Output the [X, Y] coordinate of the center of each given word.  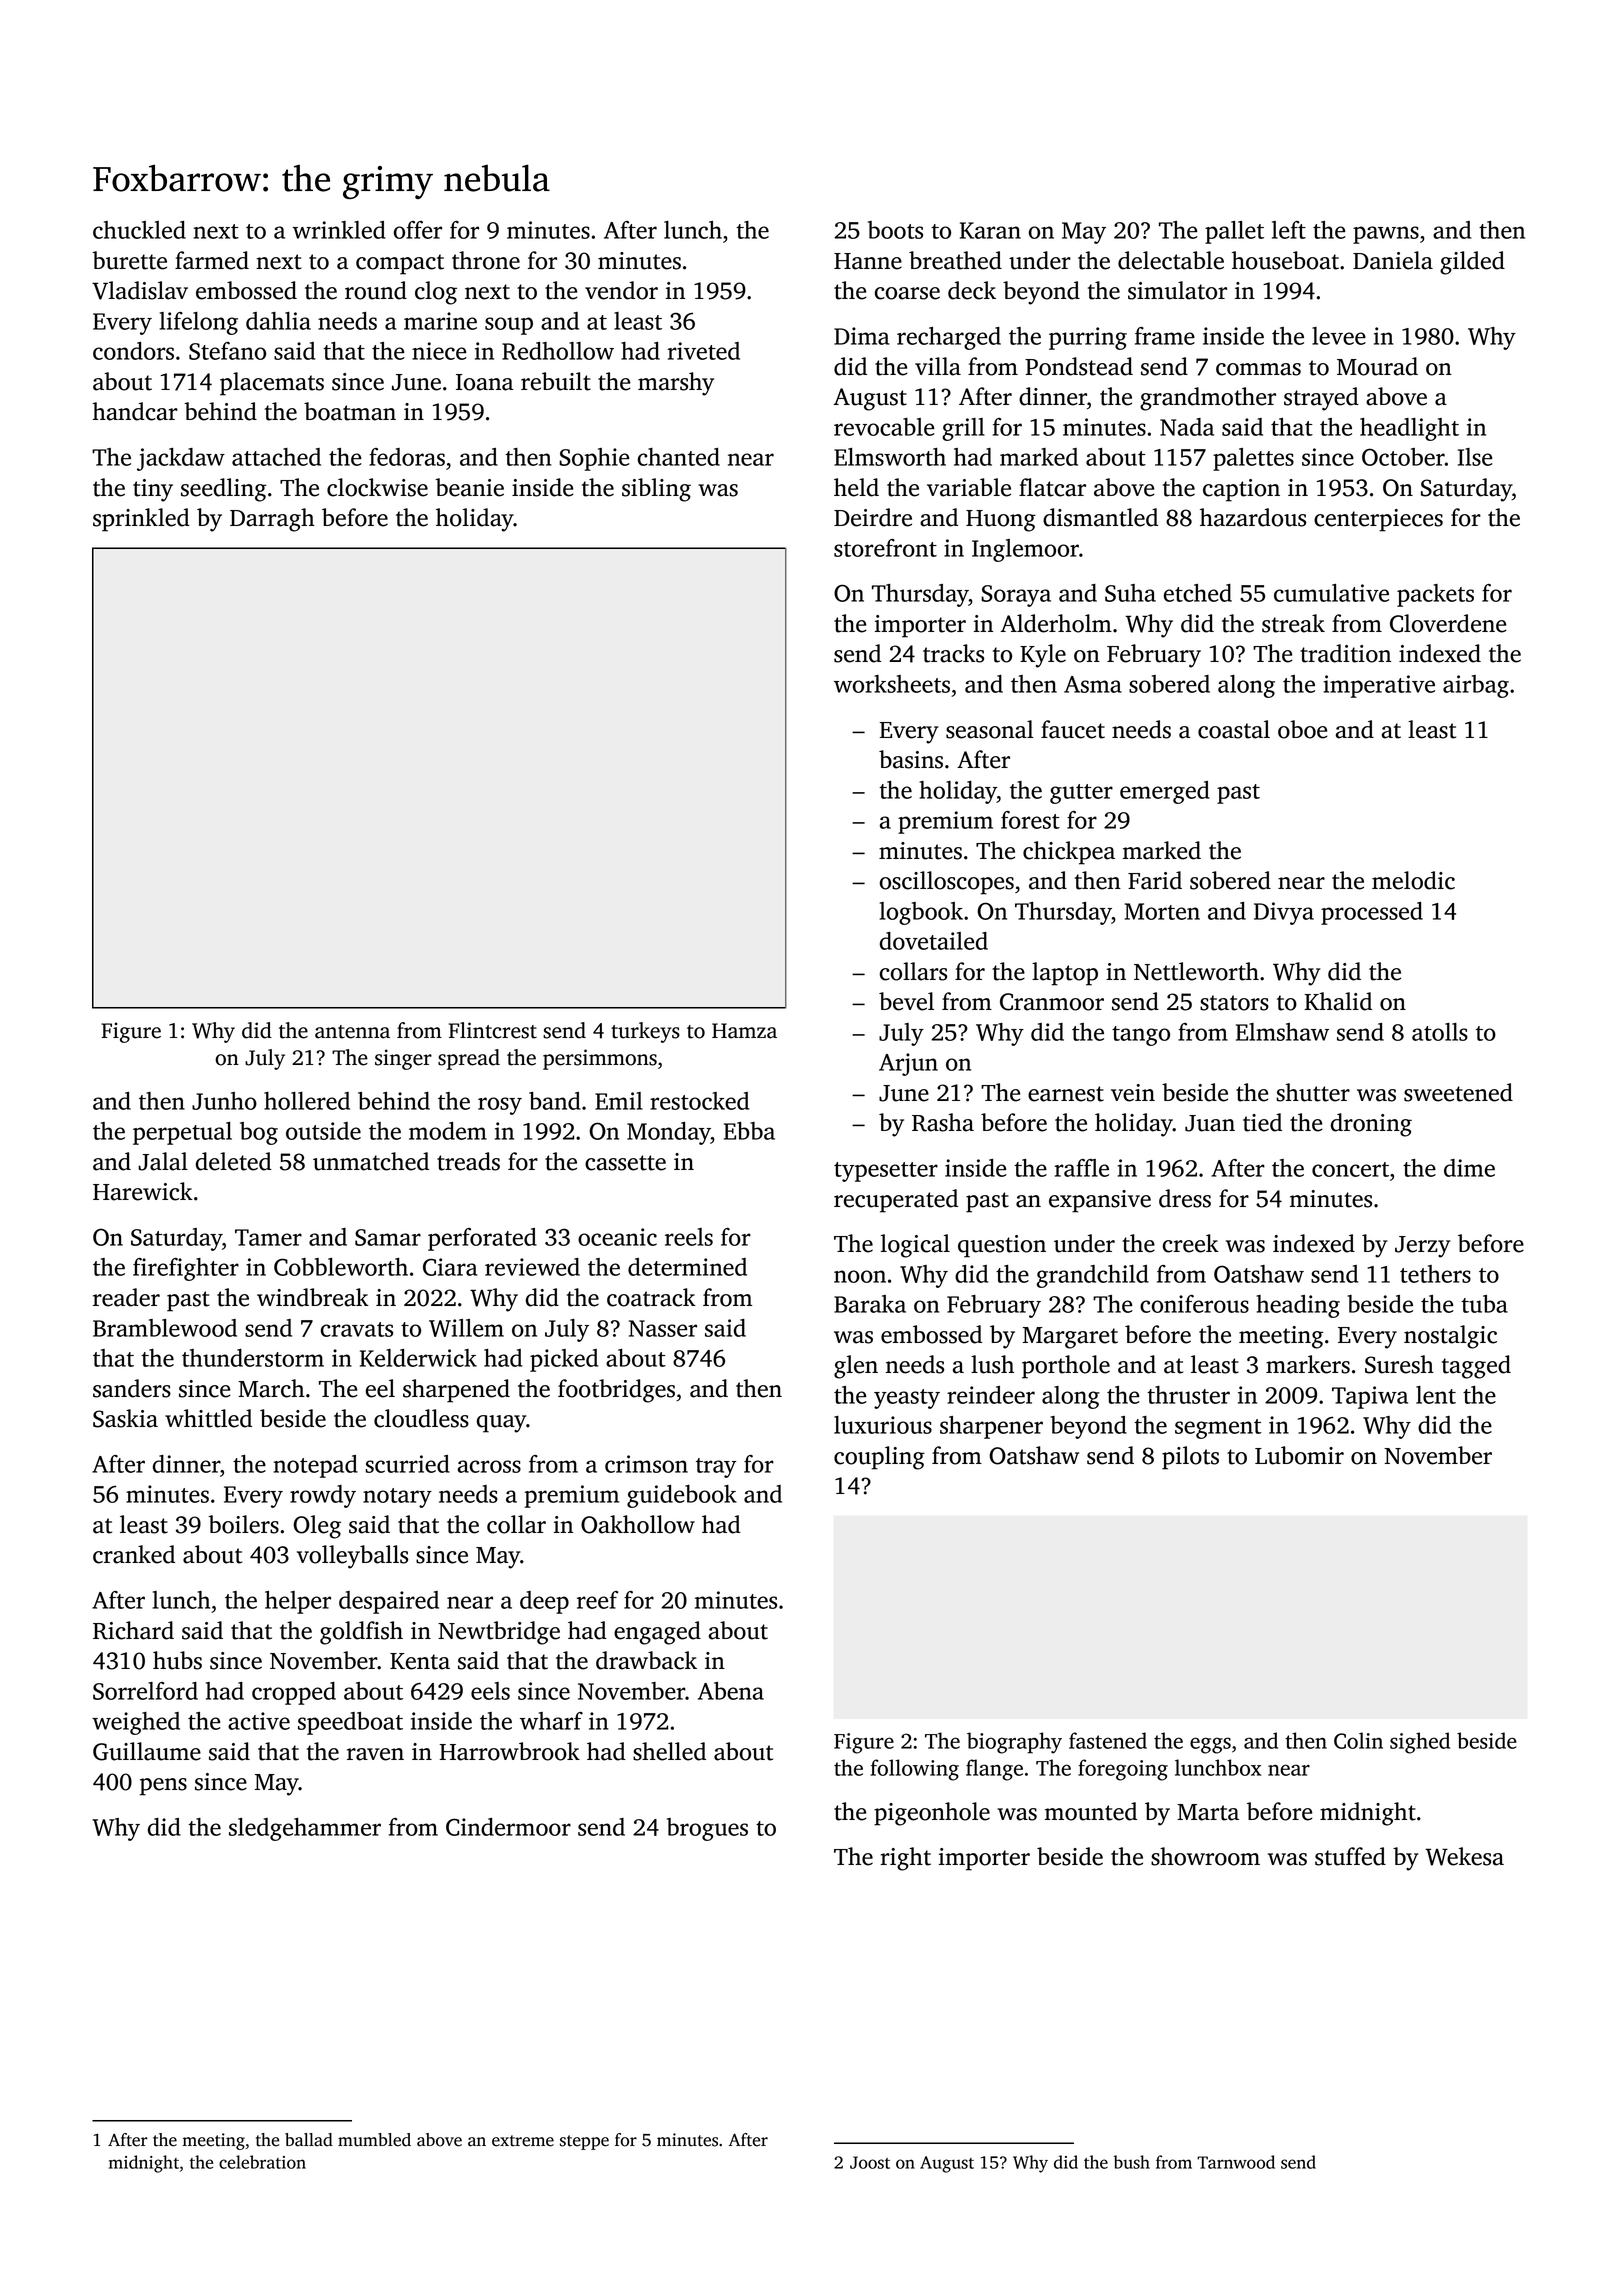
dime [1469, 1168]
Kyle [1043, 656]
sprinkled [141, 520]
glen [856, 1367]
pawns [1386, 235]
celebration [262, 2162]
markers [1308, 1364]
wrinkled [339, 230]
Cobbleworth [341, 1267]
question [1002, 1246]
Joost [870, 2162]
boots [895, 230]
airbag [1476, 686]
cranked [134, 1554]
